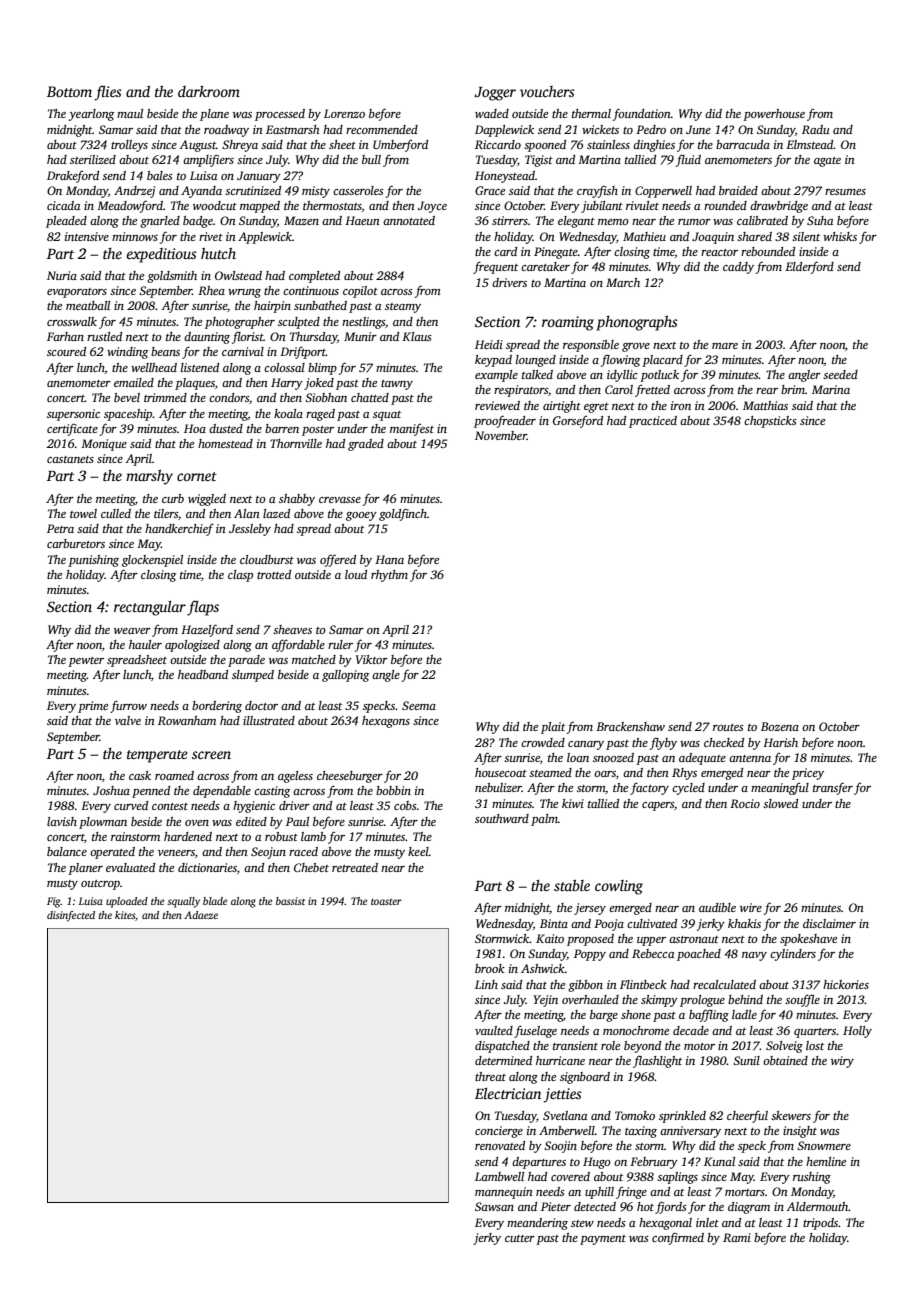 Image resolution: width=924 pixels, height=1308 pixels. Describe the element at coordinates (494, 1206) in the document. I see `Sawsan` at that location.
